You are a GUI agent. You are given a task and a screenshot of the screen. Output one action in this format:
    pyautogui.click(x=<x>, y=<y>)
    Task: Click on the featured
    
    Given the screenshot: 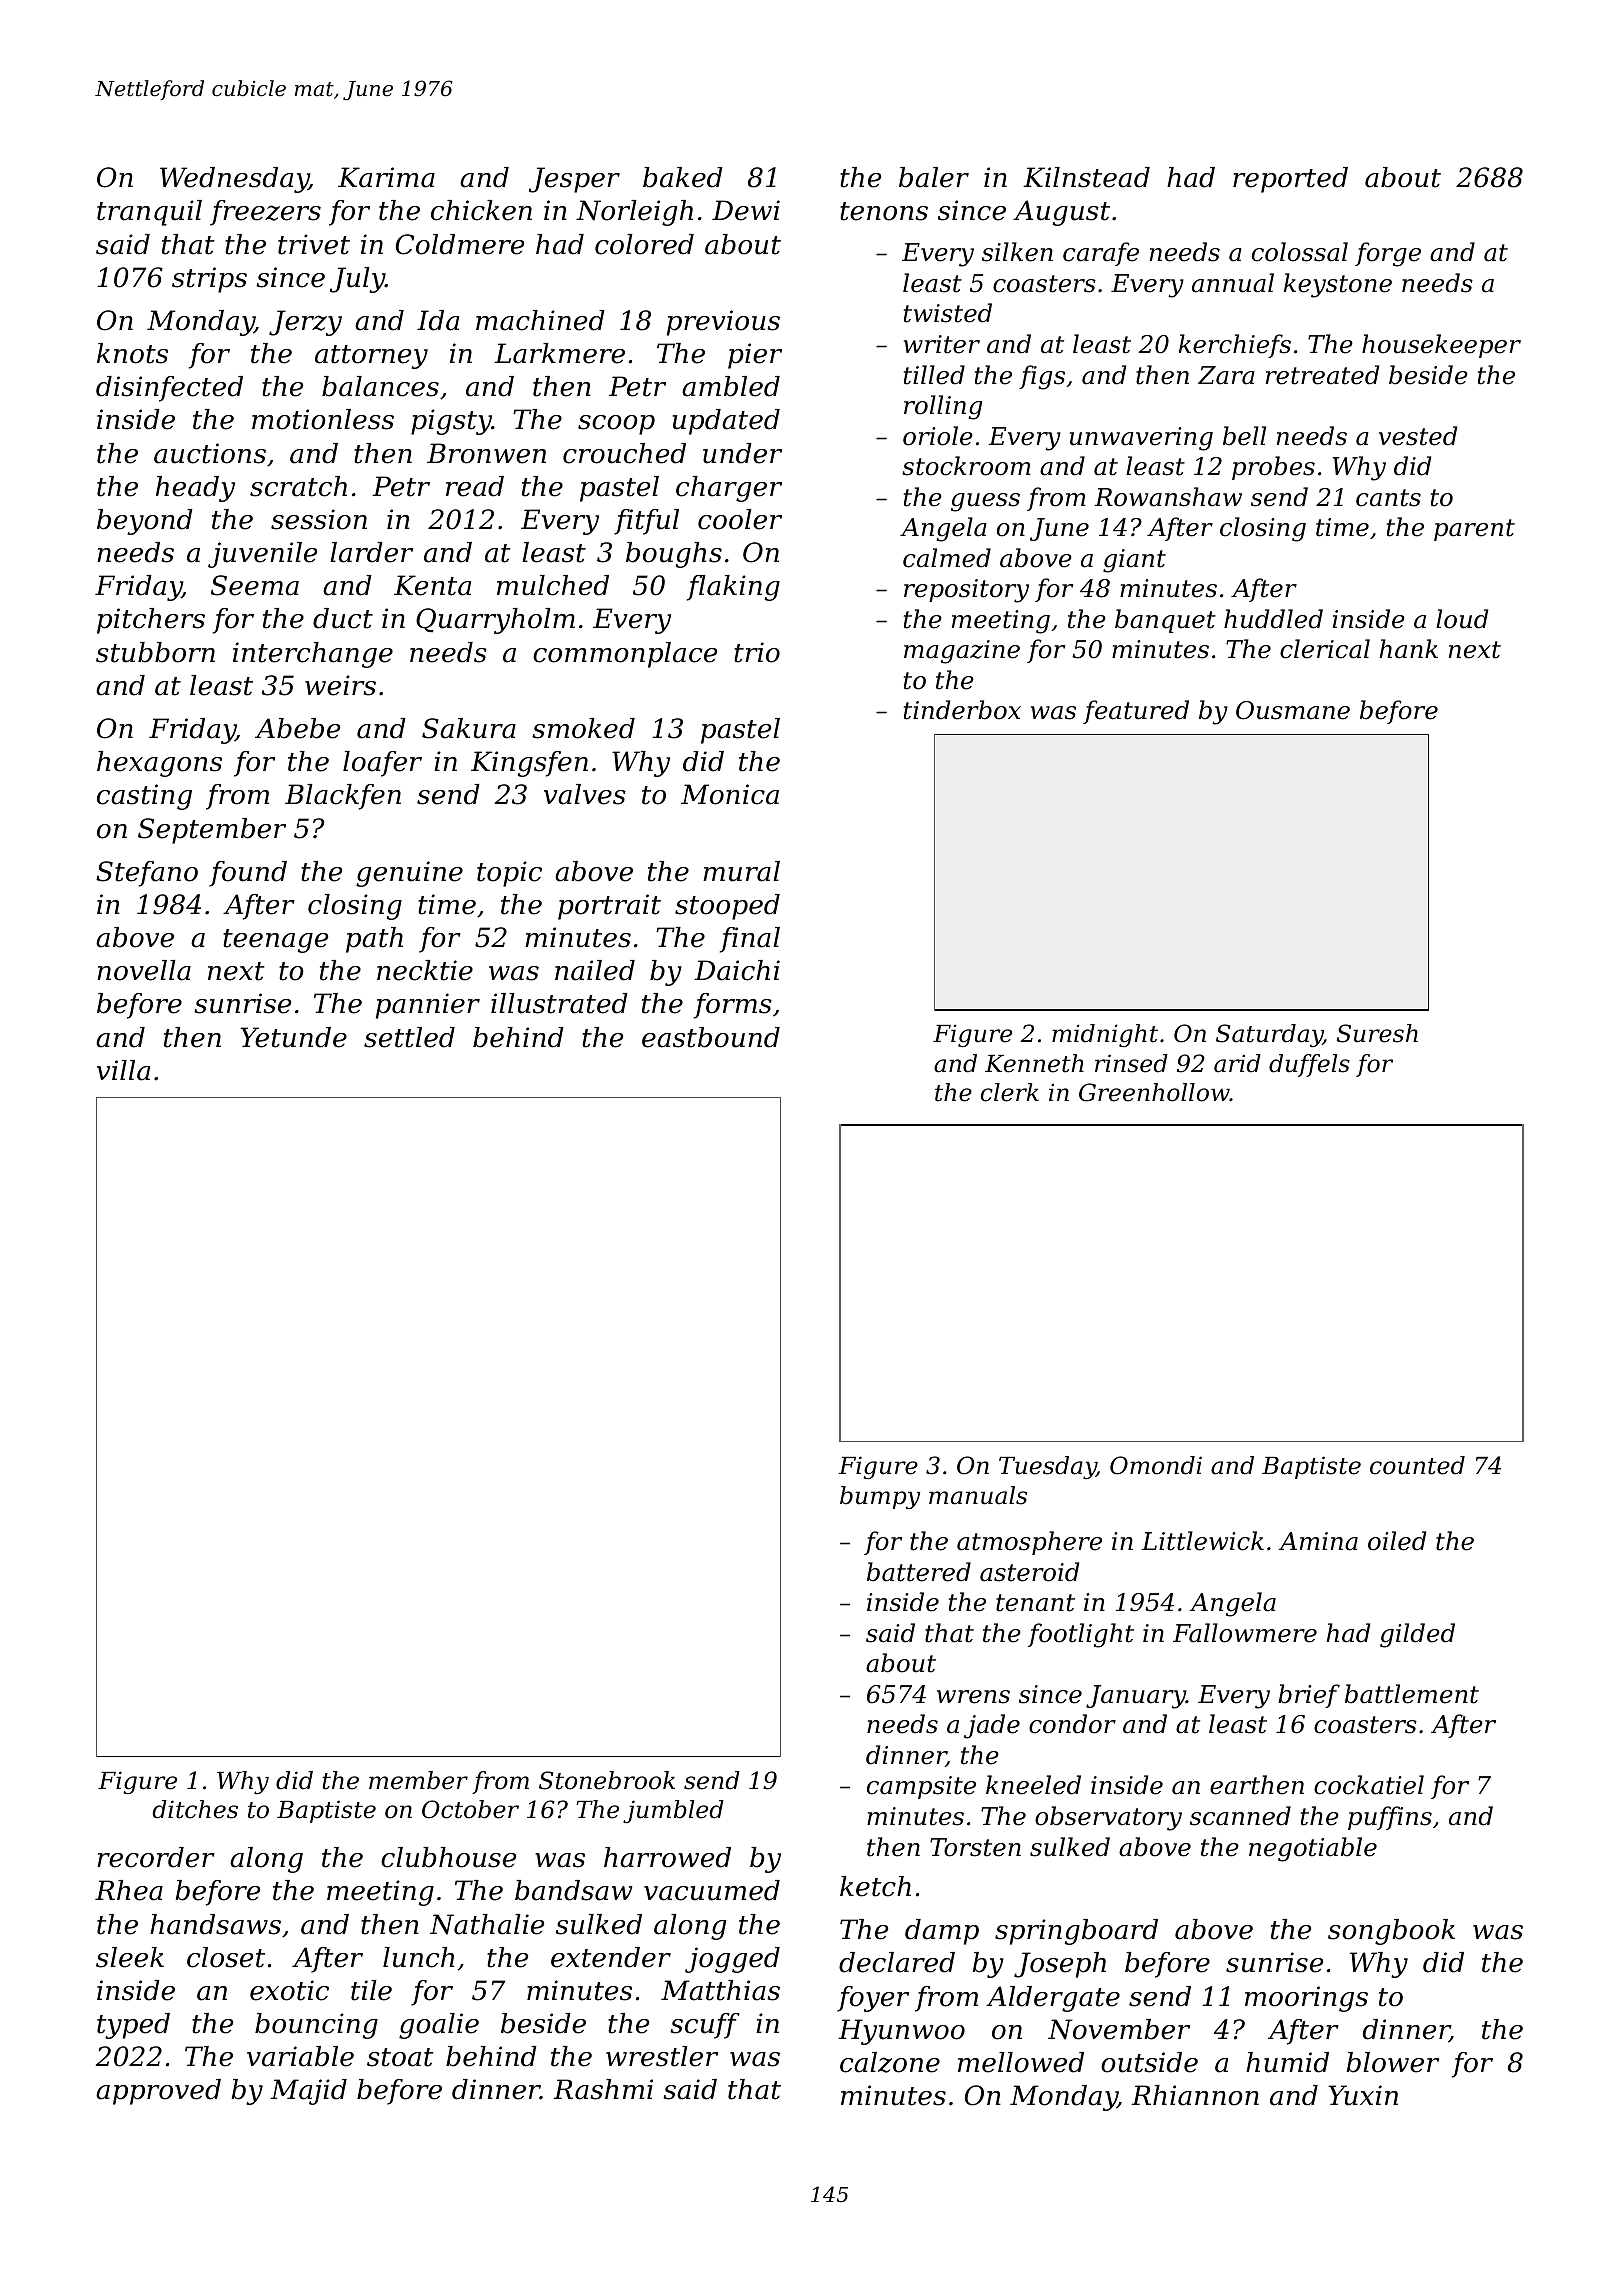 What is the action you would take?
    pyautogui.click(x=1136, y=712)
